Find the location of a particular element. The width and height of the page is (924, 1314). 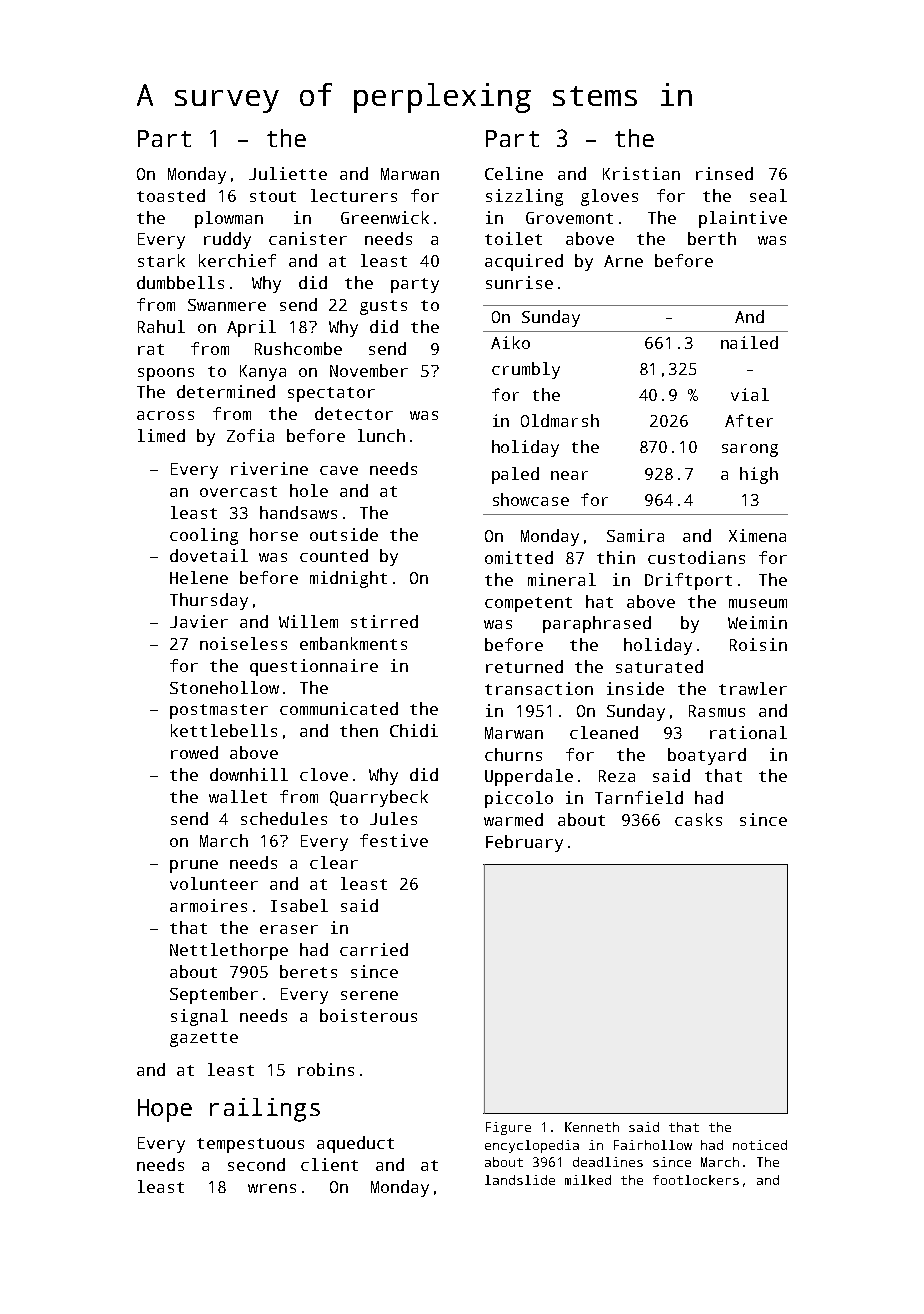

piccolo is located at coordinates (519, 799).
